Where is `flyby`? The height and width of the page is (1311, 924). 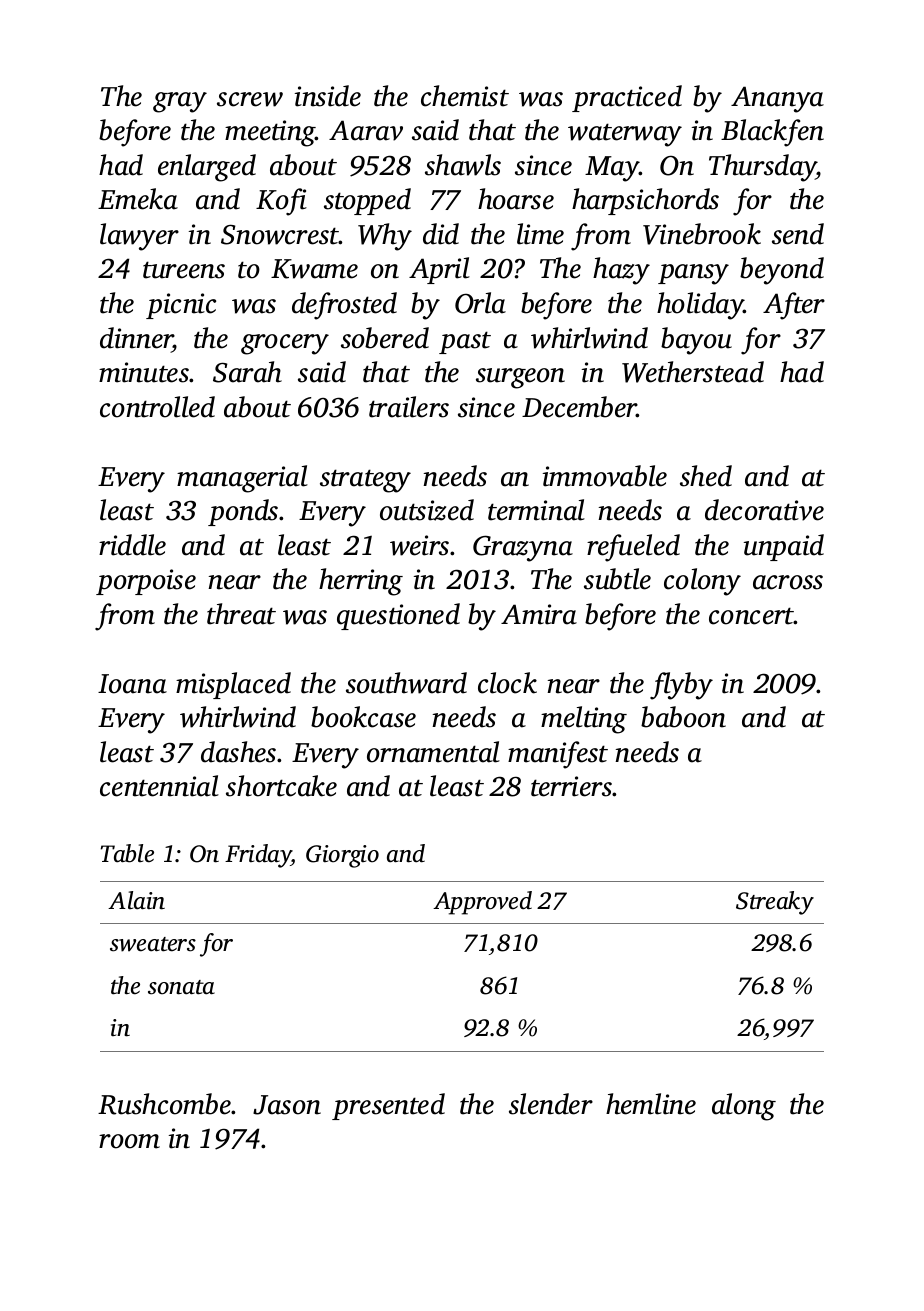 flyby is located at coordinates (681, 686).
